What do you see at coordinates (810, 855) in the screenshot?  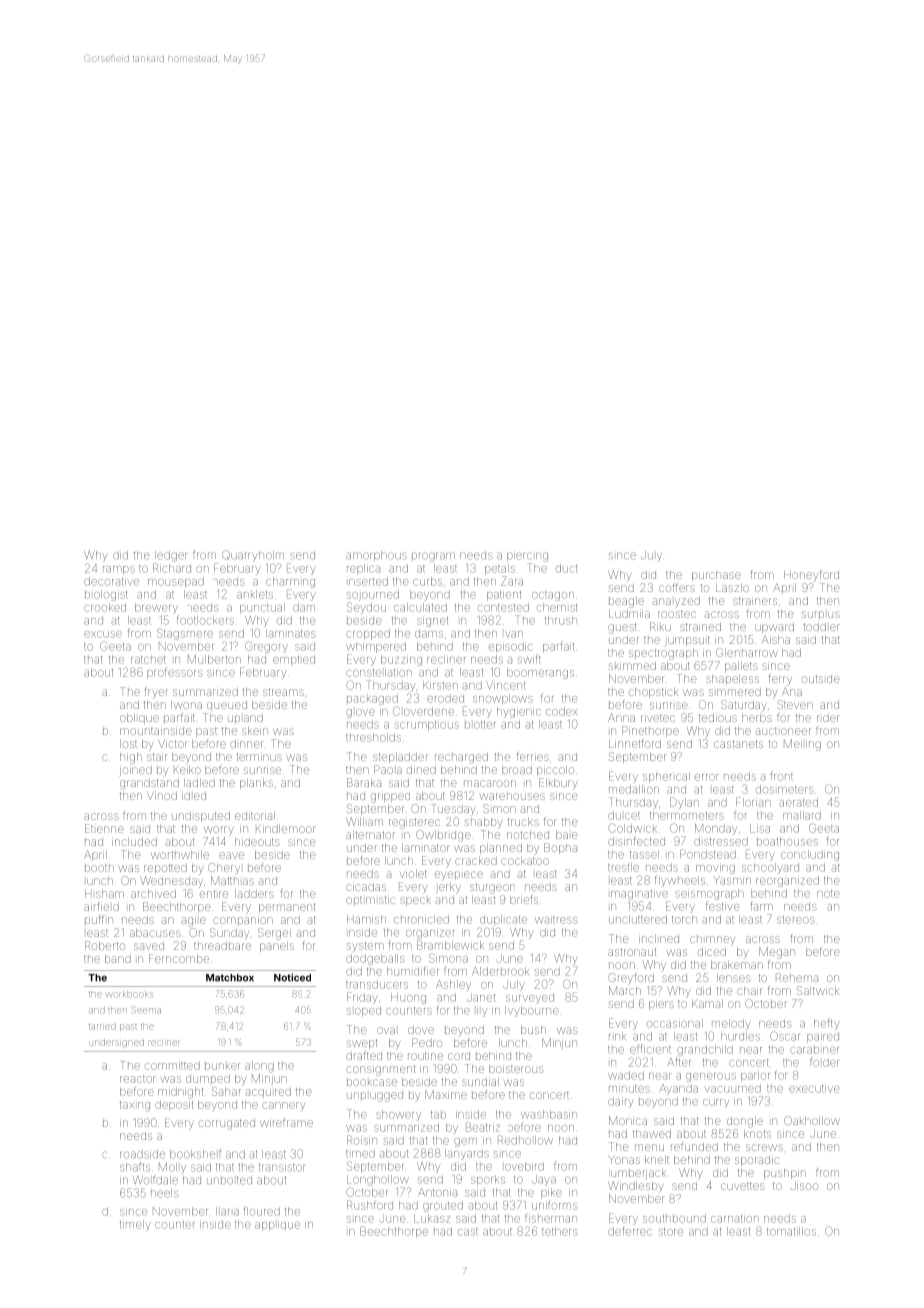 I see `concluding` at bounding box center [810, 855].
